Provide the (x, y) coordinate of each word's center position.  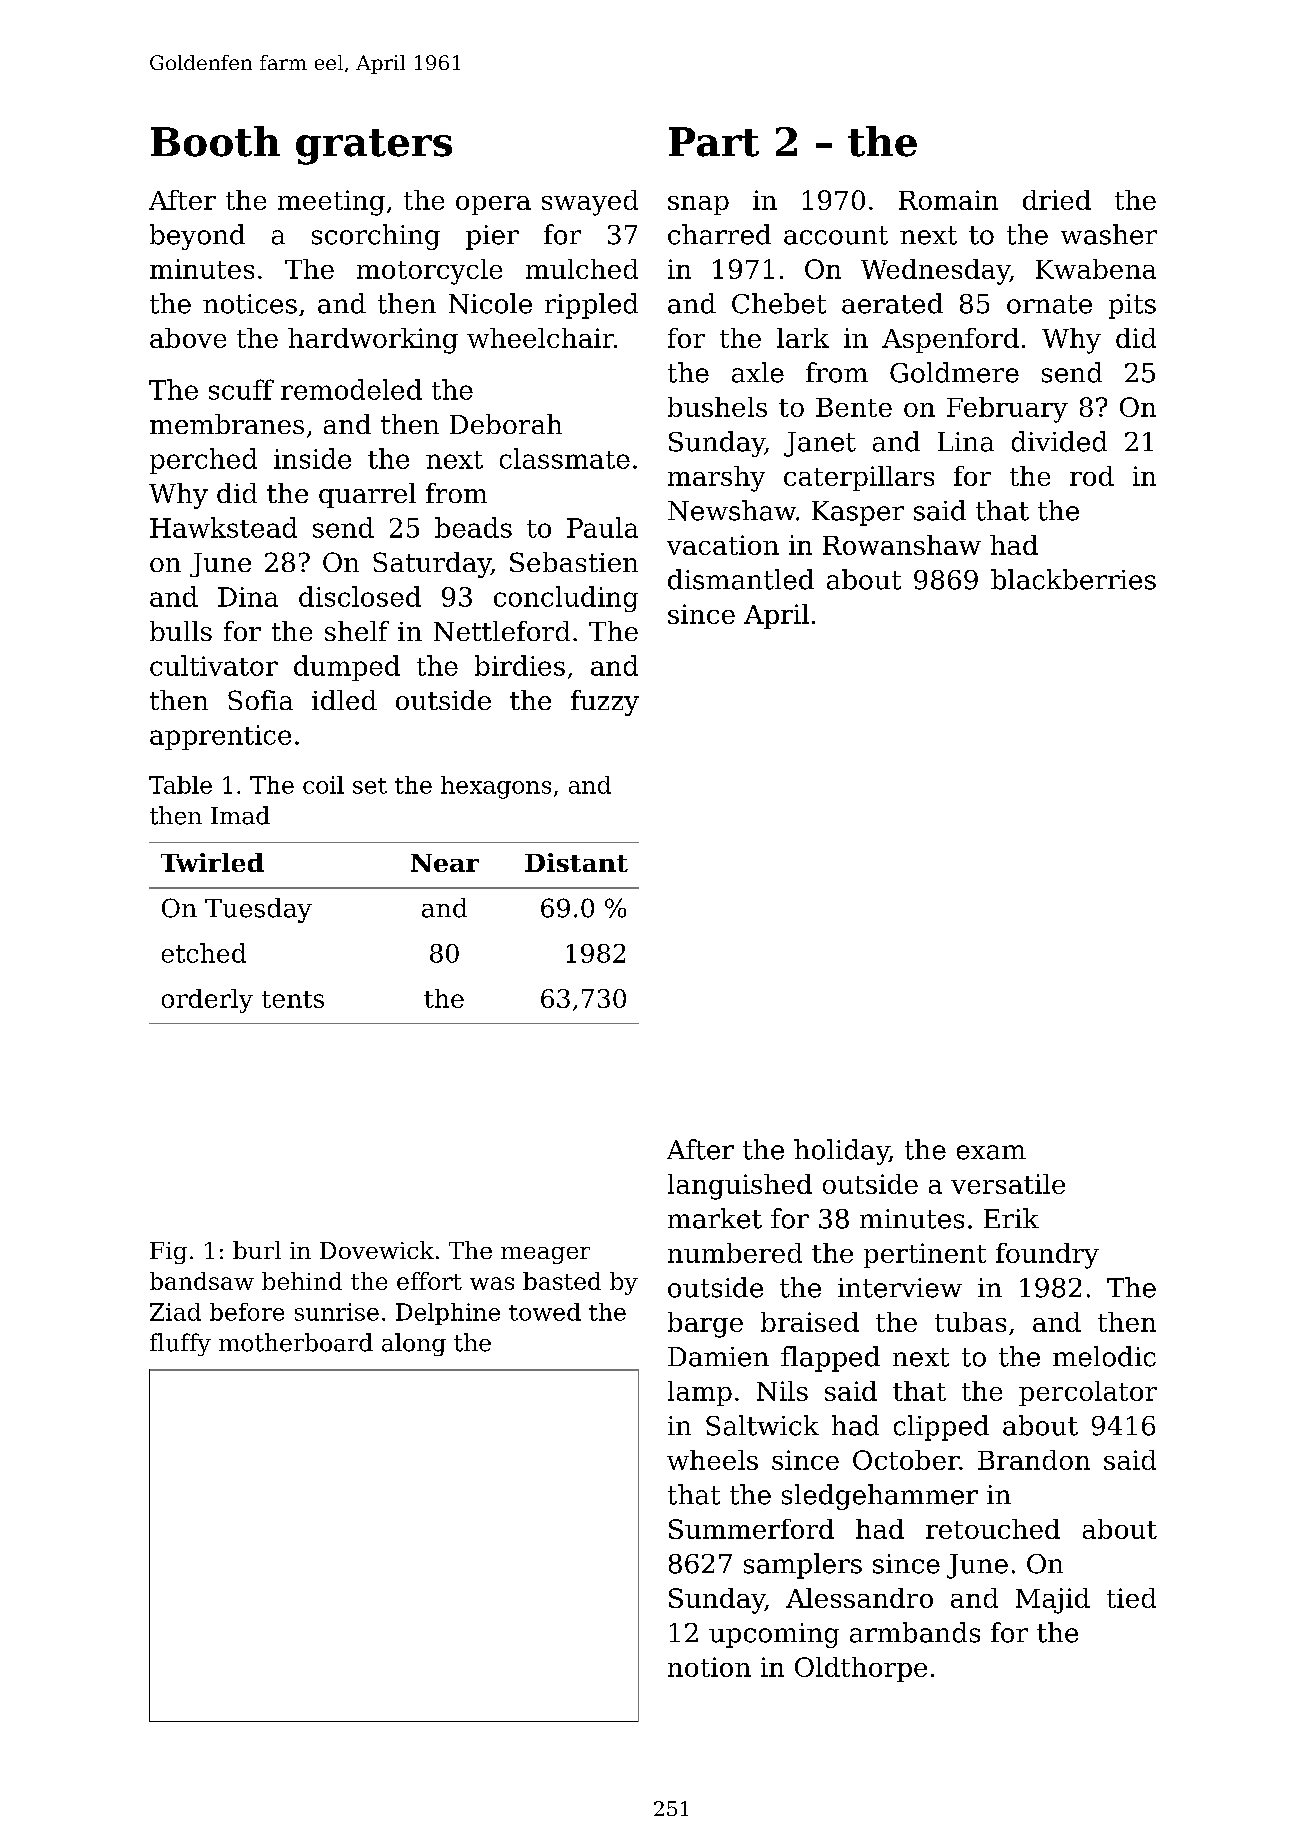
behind (302, 1281)
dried (1057, 200)
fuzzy (605, 703)
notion (709, 1667)
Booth (215, 141)
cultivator (214, 665)
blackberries (1073, 579)
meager (545, 1255)
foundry (1047, 1256)
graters (374, 147)
